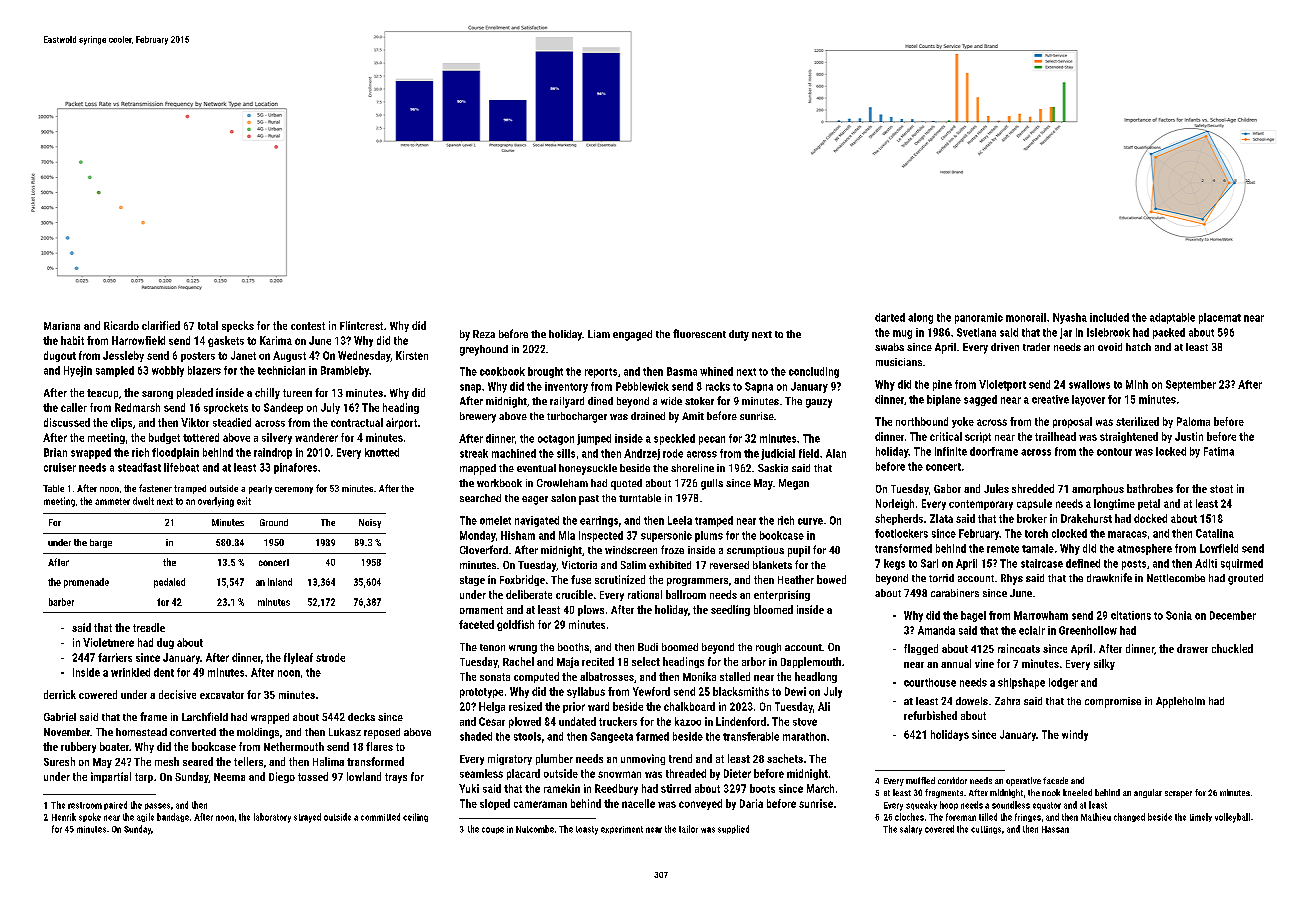 The image size is (1308, 924). What do you see at coordinates (86, 583) in the image?
I see `promenade` at bounding box center [86, 583].
